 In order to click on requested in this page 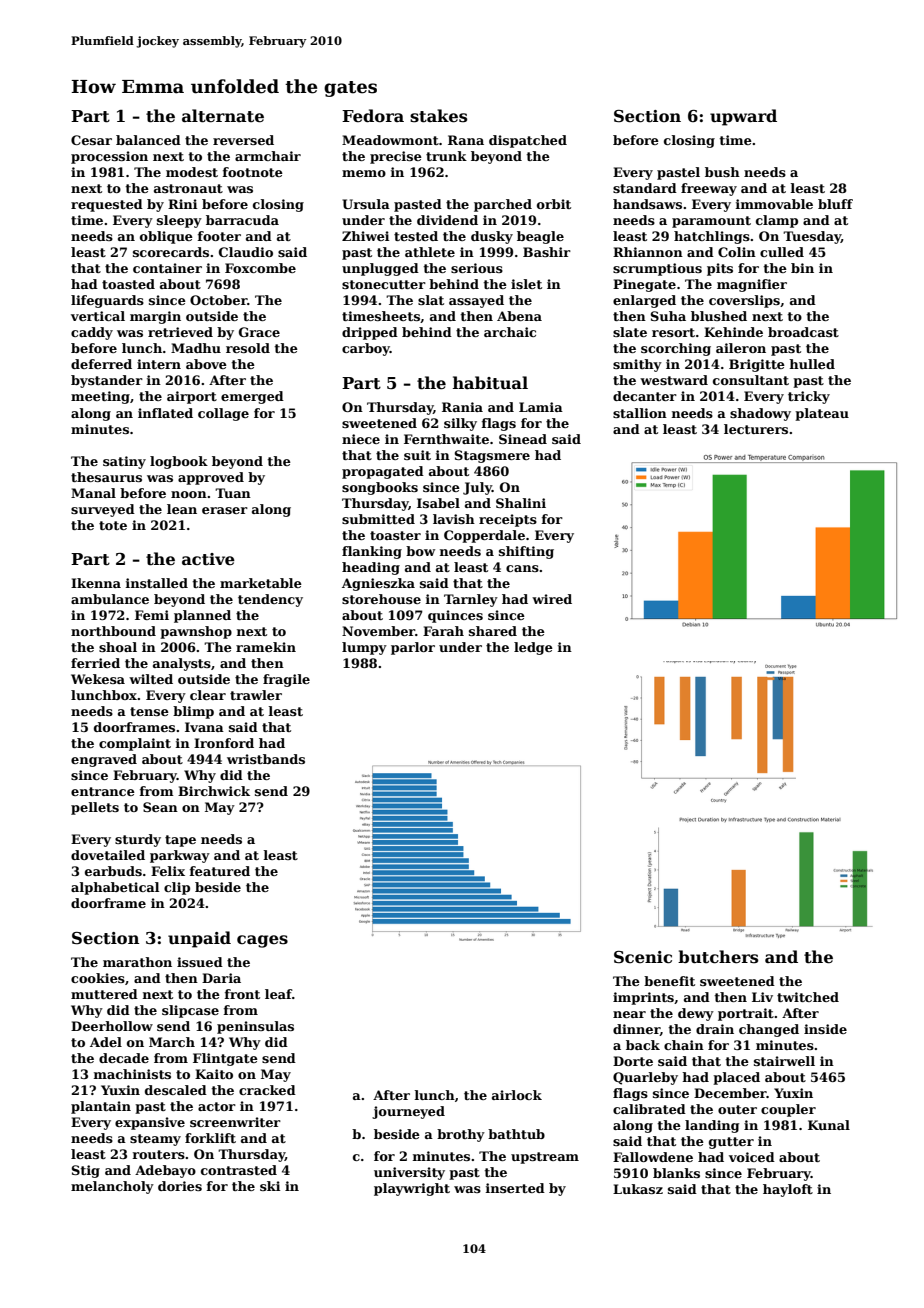, I will do `click(107, 205)`.
